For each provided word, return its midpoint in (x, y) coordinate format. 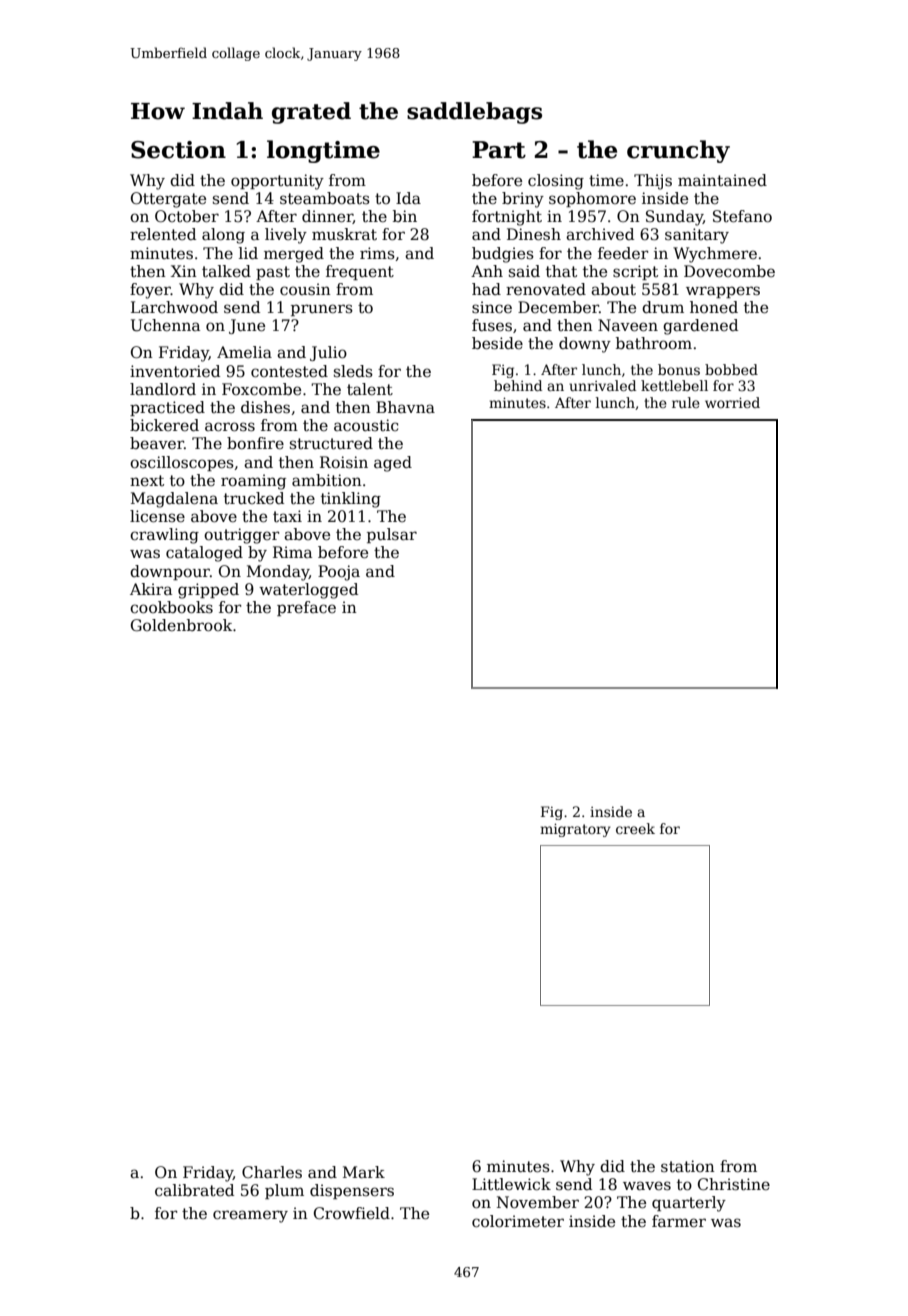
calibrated (194, 1190)
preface (306, 608)
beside (497, 343)
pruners (322, 310)
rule (686, 402)
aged (393, 464)
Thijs (653, 182)
